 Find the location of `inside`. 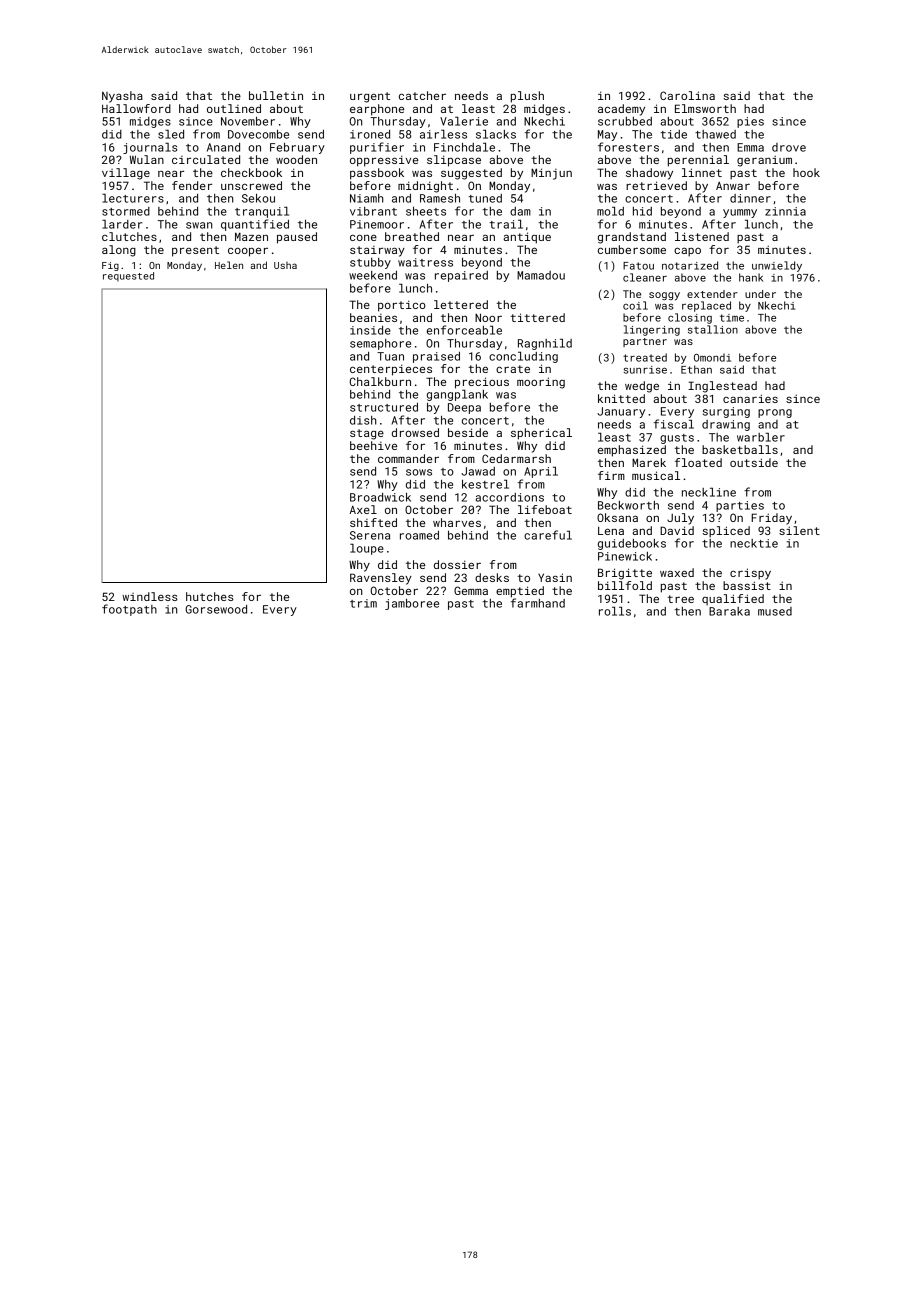

inside is located at coordinates (370, 330).
